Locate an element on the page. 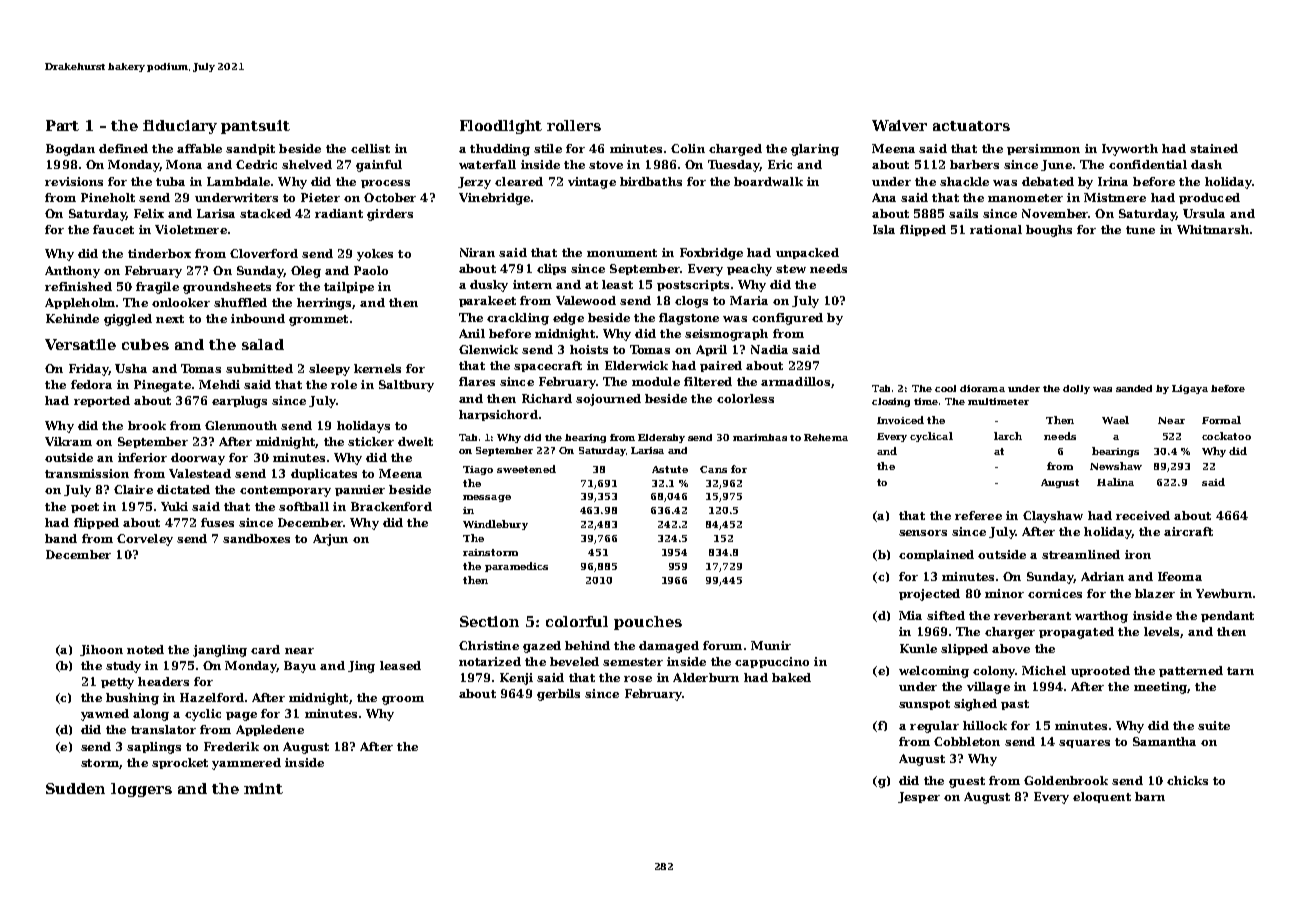 This image has height=924, width=1308. Sudden is located at coordinates (75, 788).
